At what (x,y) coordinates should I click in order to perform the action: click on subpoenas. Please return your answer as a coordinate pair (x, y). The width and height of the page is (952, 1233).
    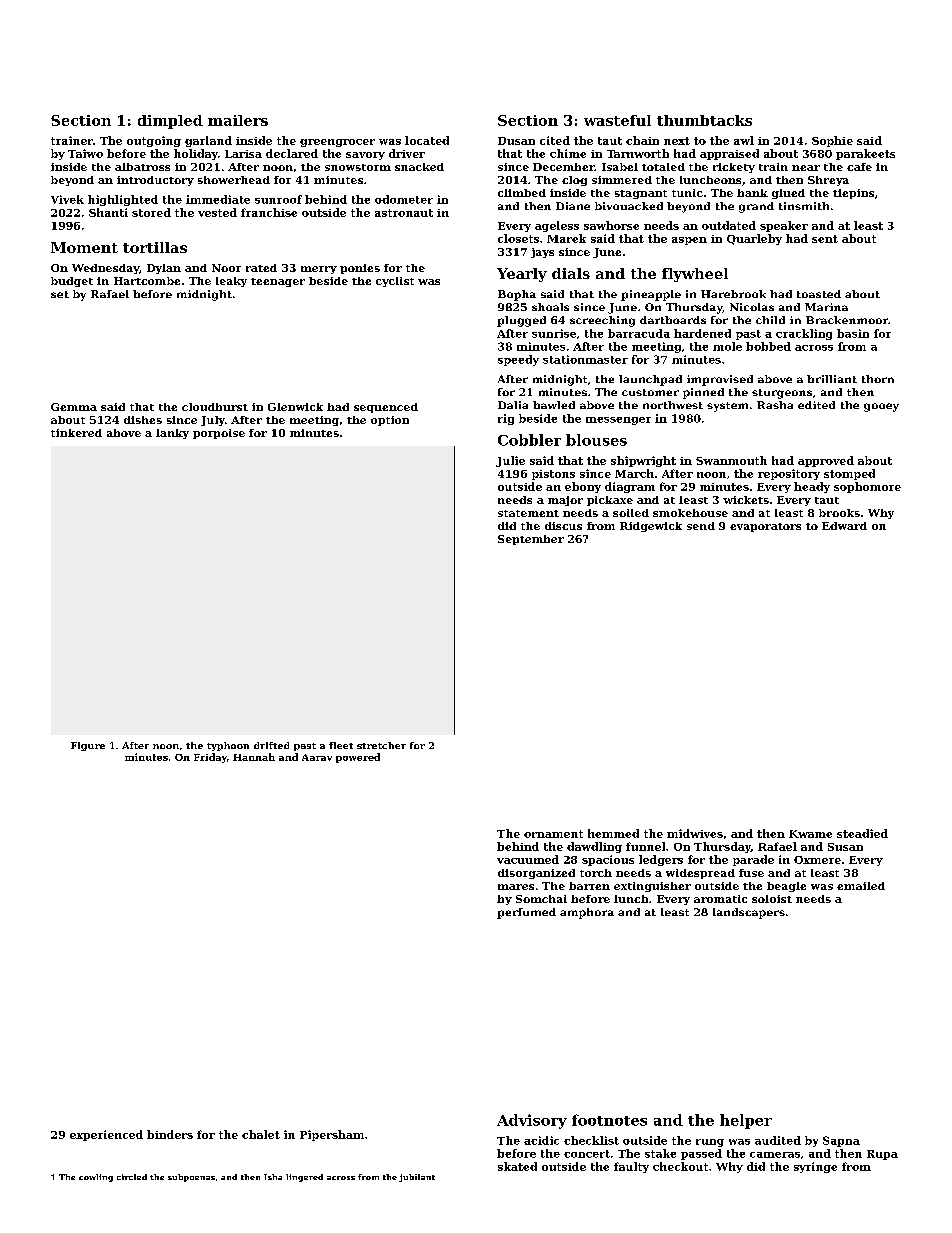
    Looking at the image, I should click on (191, 1178).
